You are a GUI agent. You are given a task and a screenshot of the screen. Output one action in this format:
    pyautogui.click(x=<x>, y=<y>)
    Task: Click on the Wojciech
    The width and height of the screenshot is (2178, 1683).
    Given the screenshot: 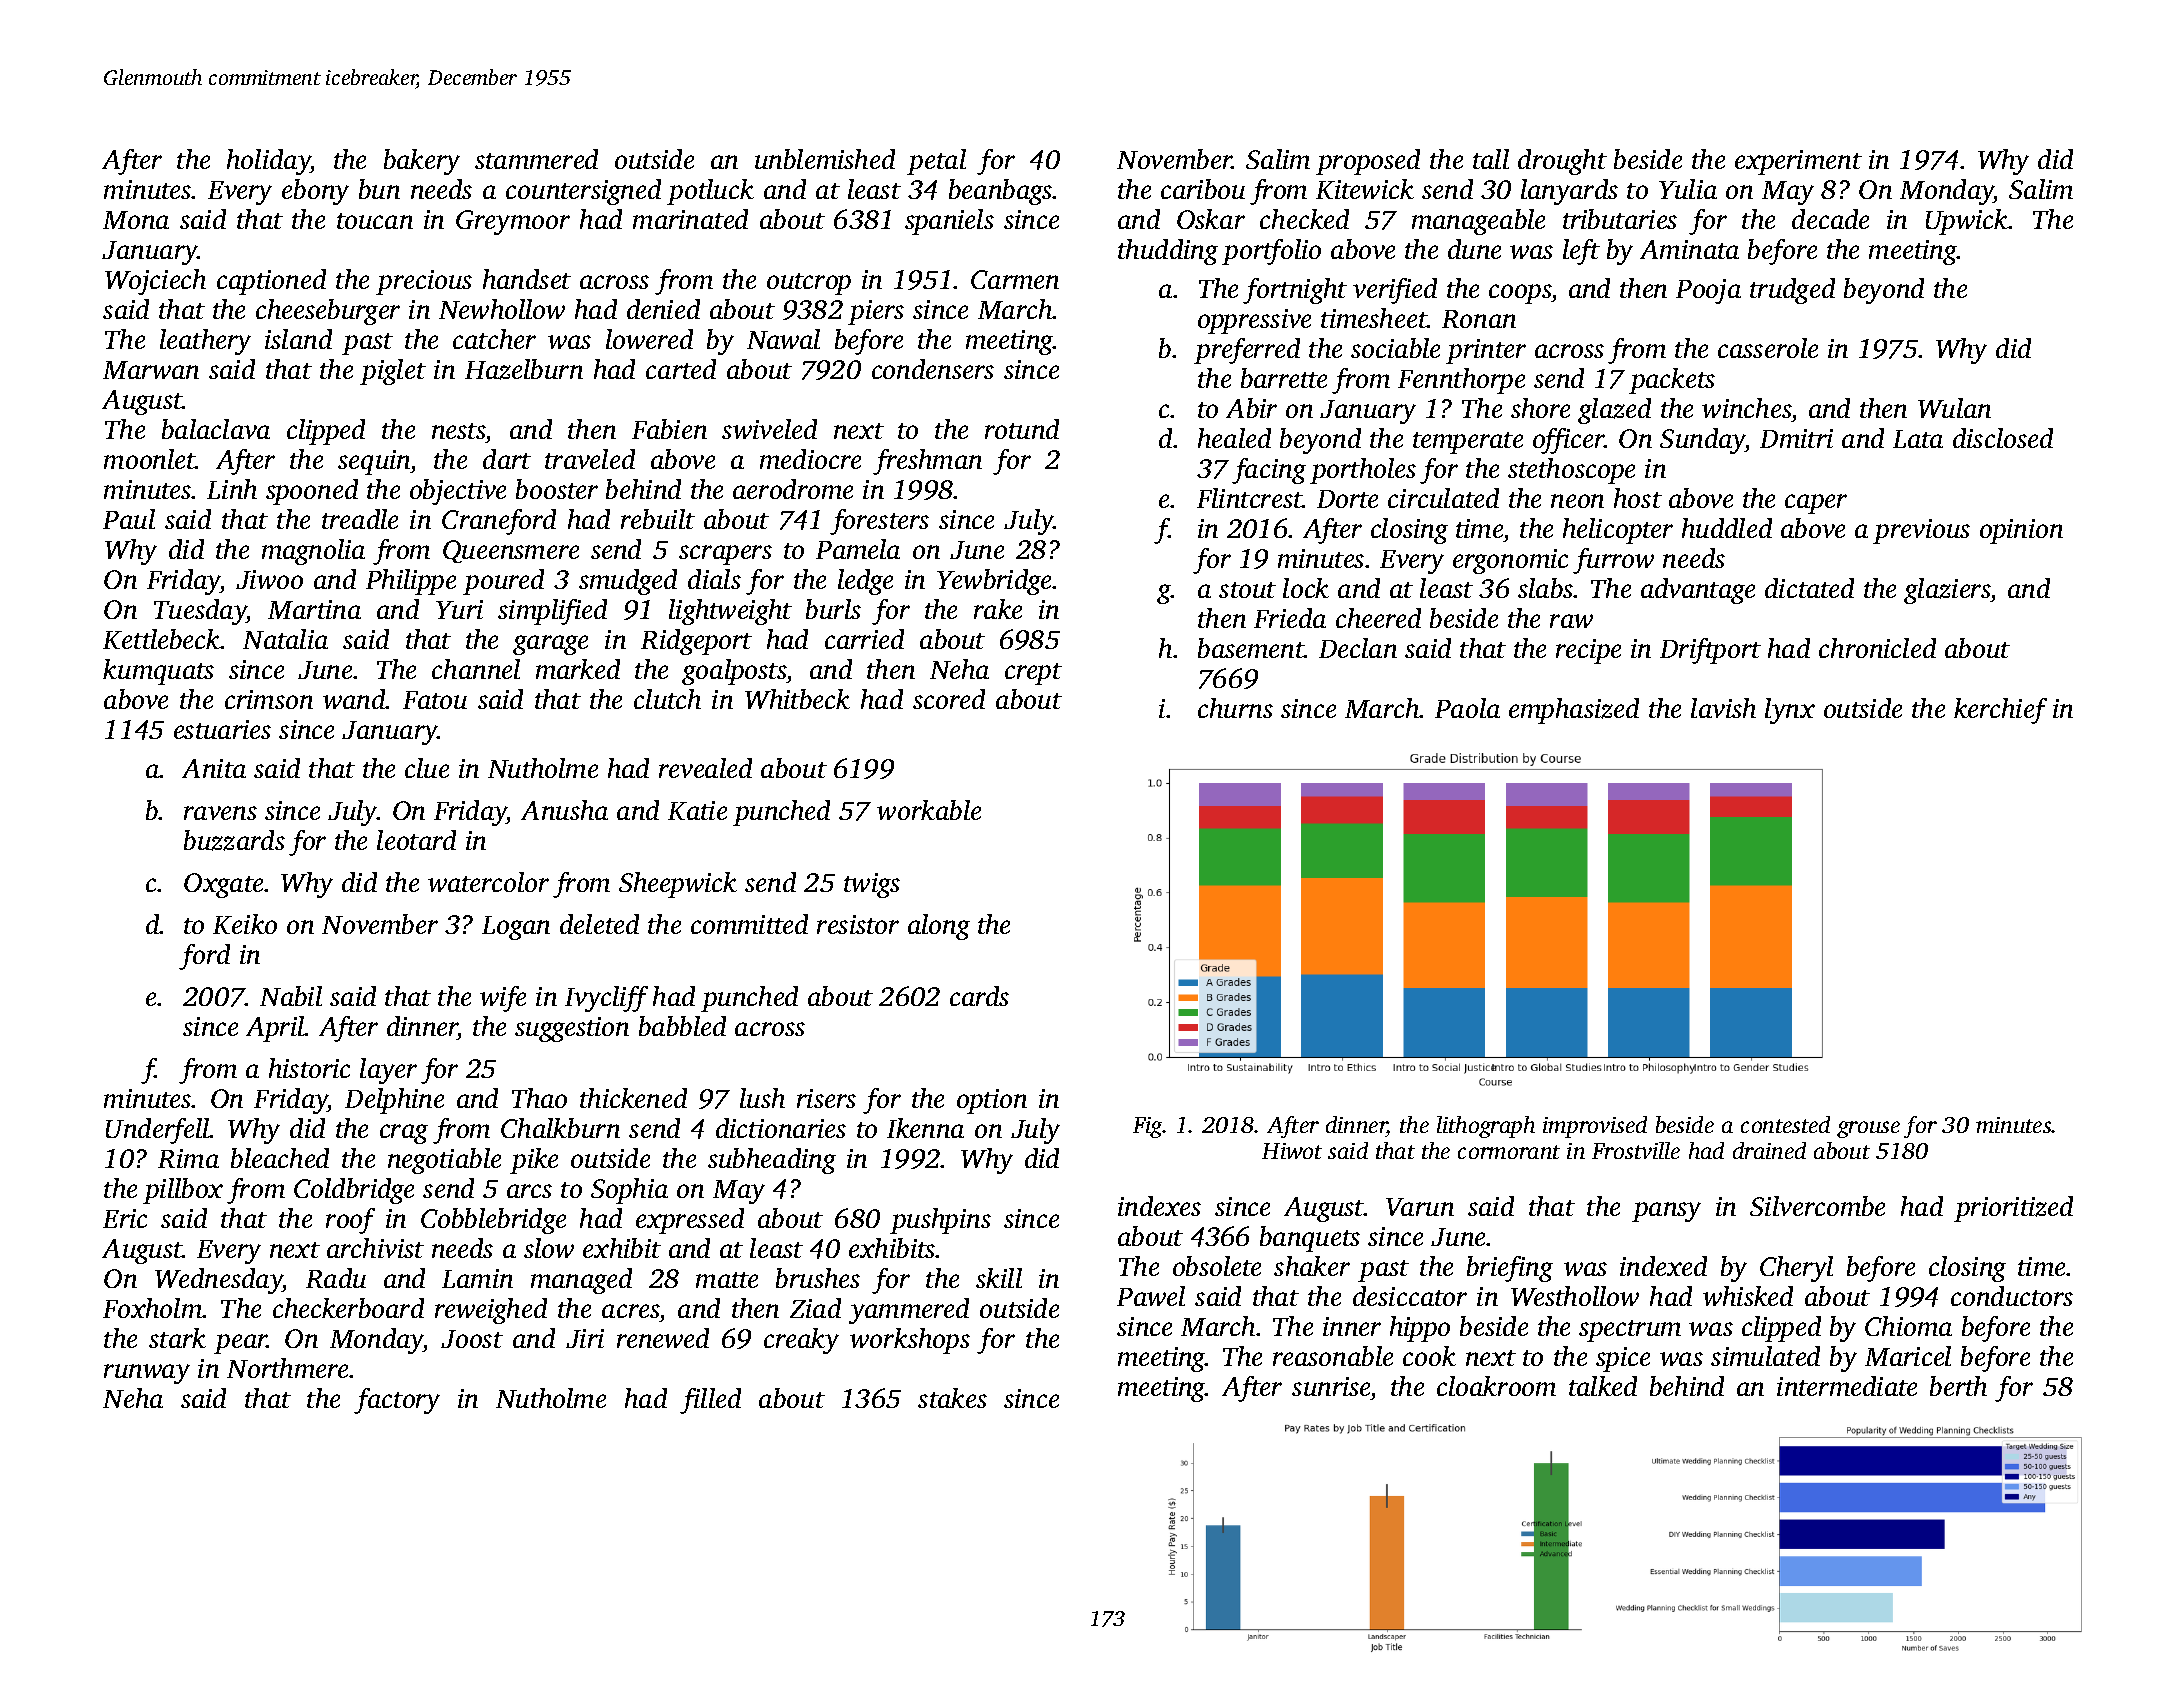 What is the action you would take?
    pyautogui.click(x=155, y=282)
